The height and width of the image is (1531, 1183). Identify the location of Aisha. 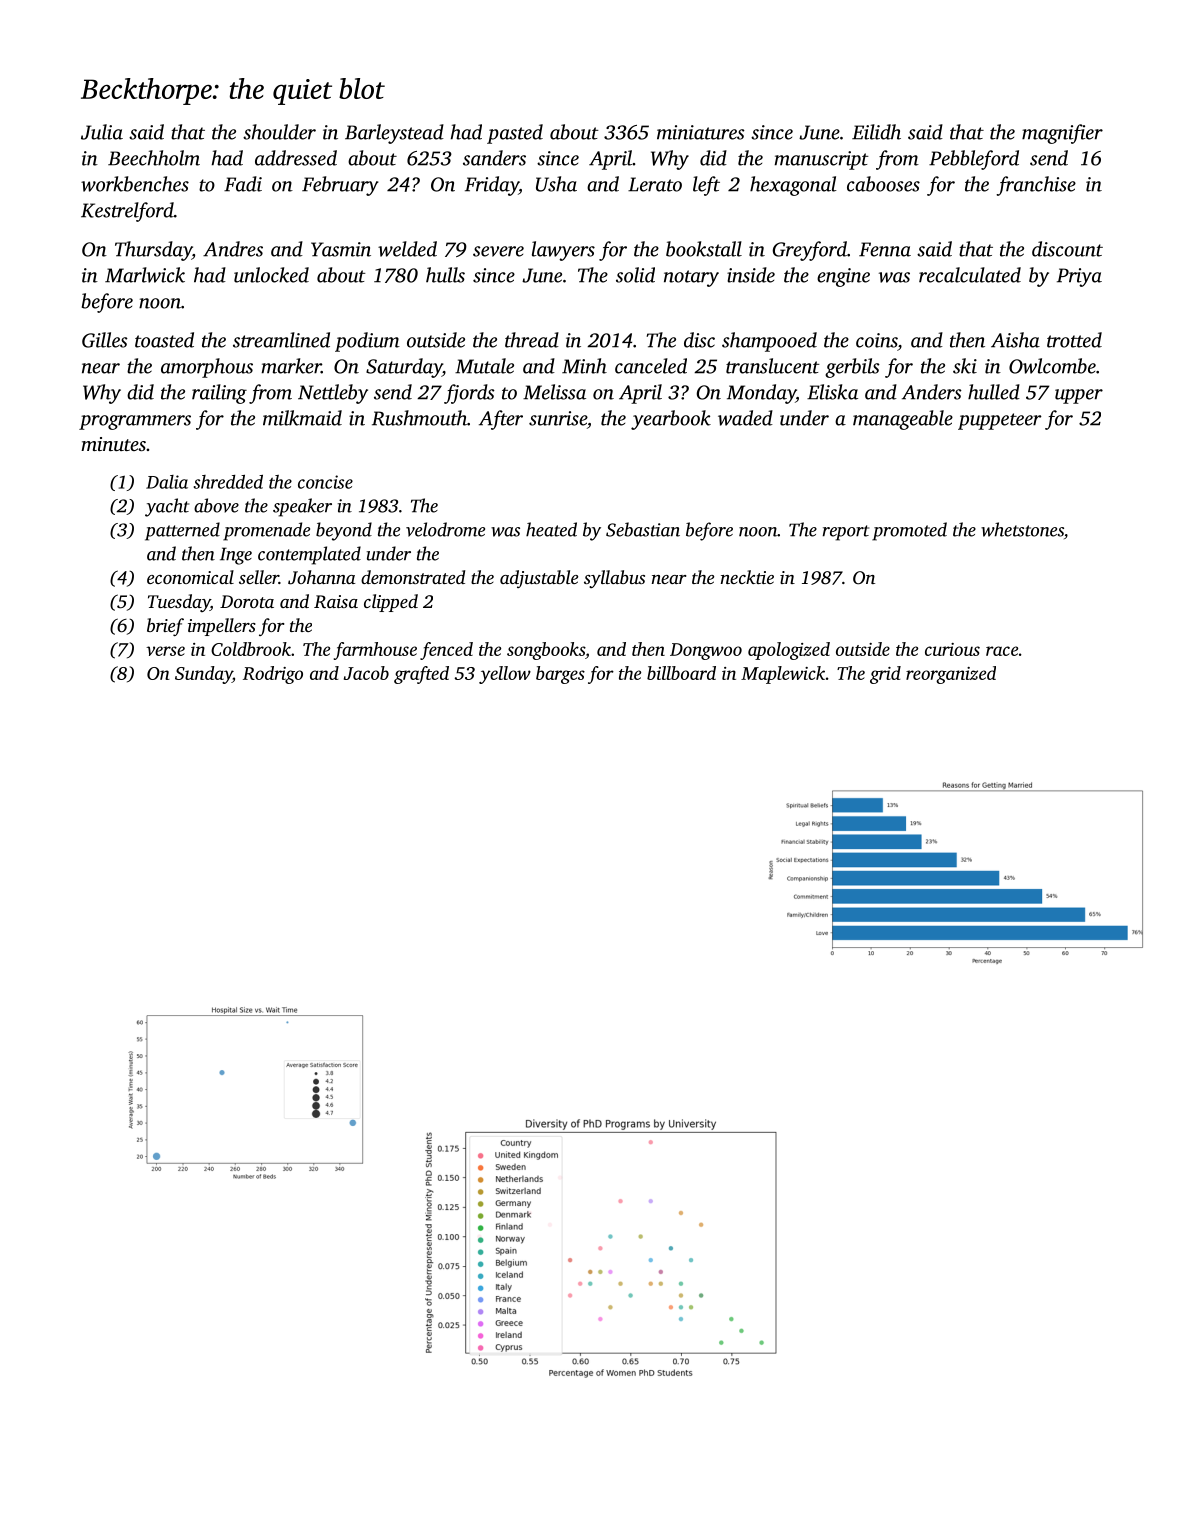
(1015, 340).
